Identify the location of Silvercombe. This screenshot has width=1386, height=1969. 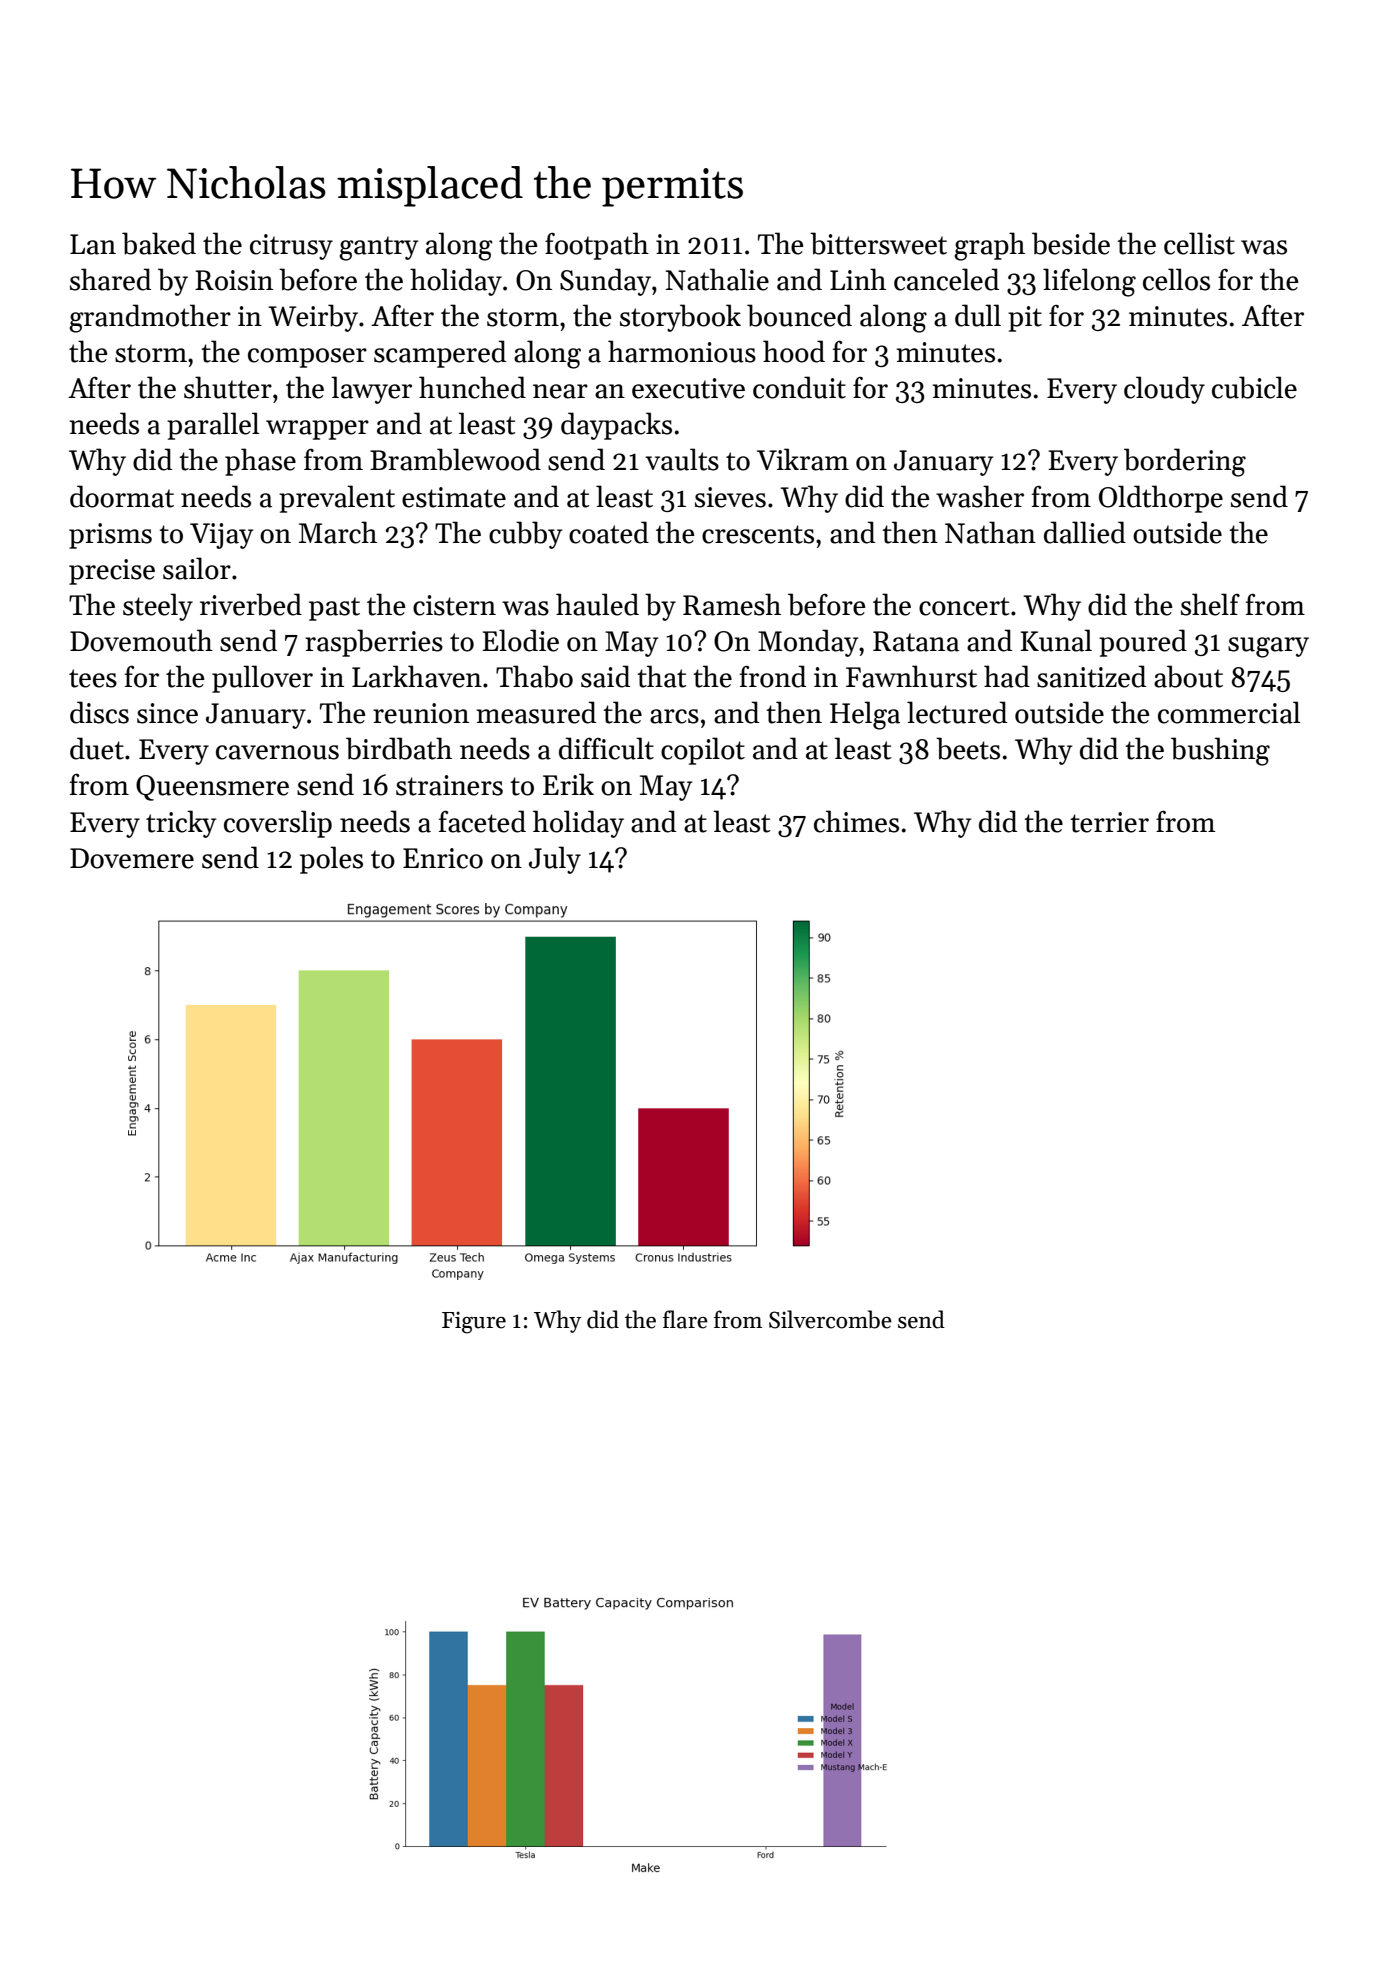
(830, 1319).
